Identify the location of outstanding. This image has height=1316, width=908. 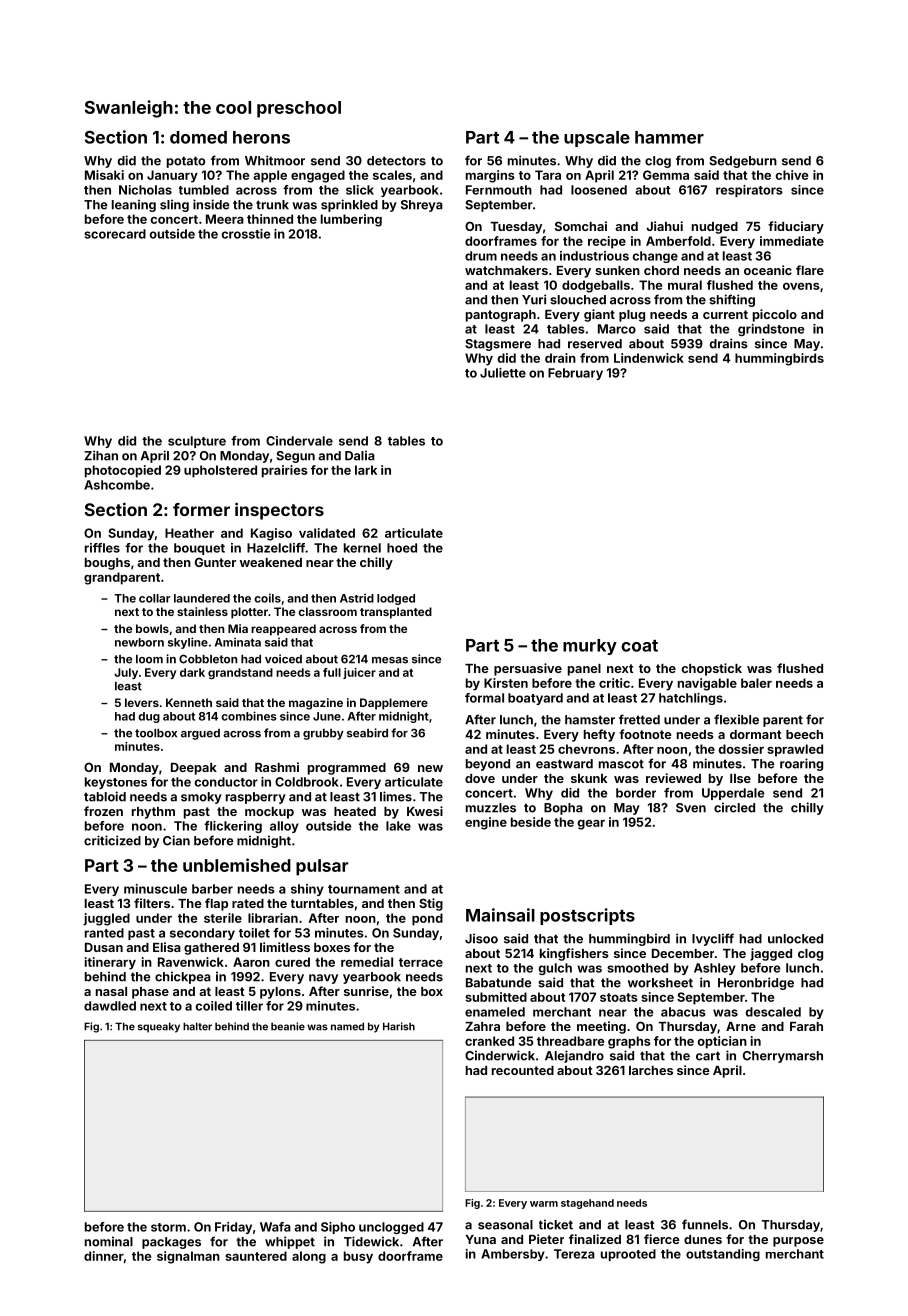
(723, 1255).
